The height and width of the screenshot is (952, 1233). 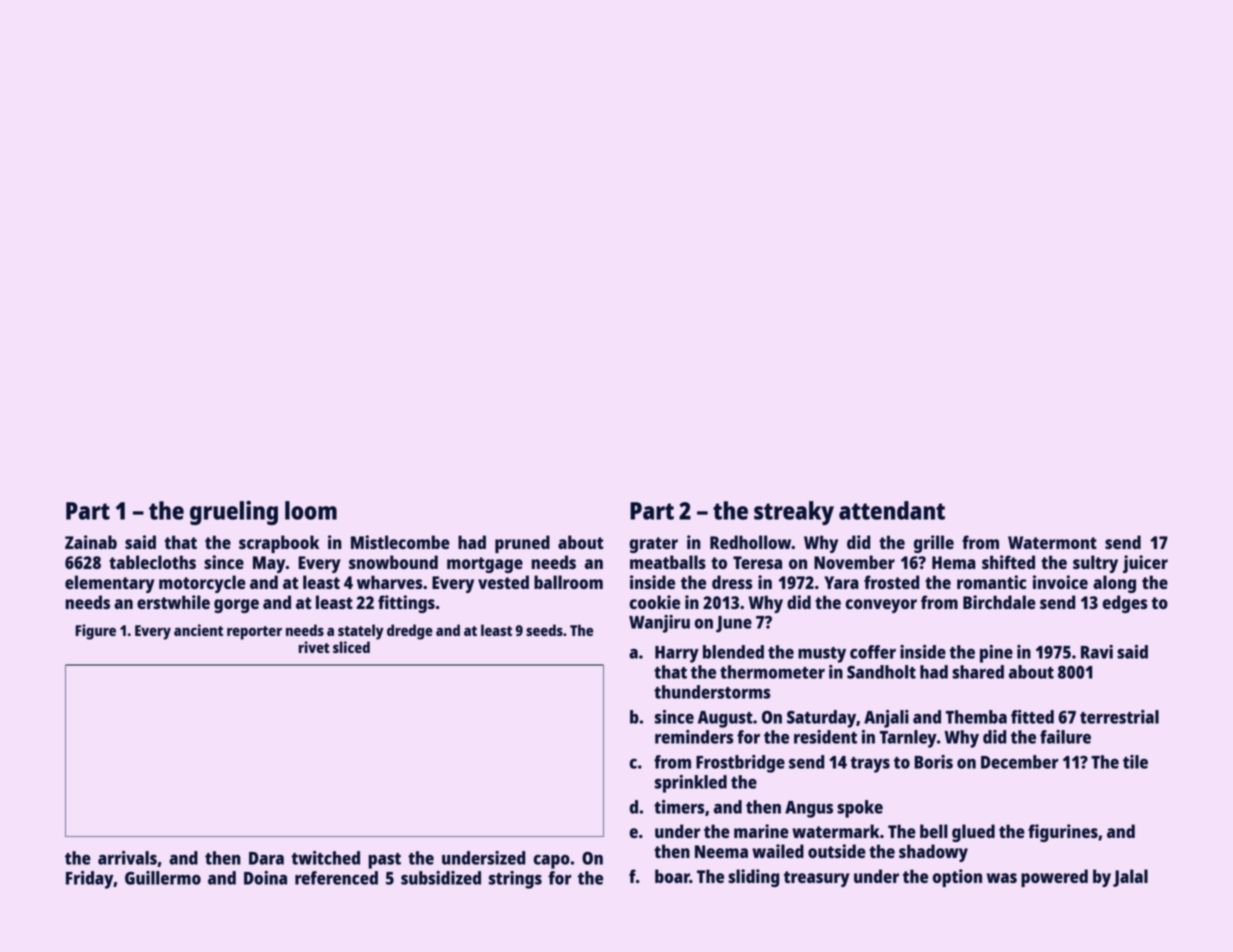 What do you see at coordinates (127, 858) in the screenshot?
I see `arrivals` at bounding box center [127, 858].
